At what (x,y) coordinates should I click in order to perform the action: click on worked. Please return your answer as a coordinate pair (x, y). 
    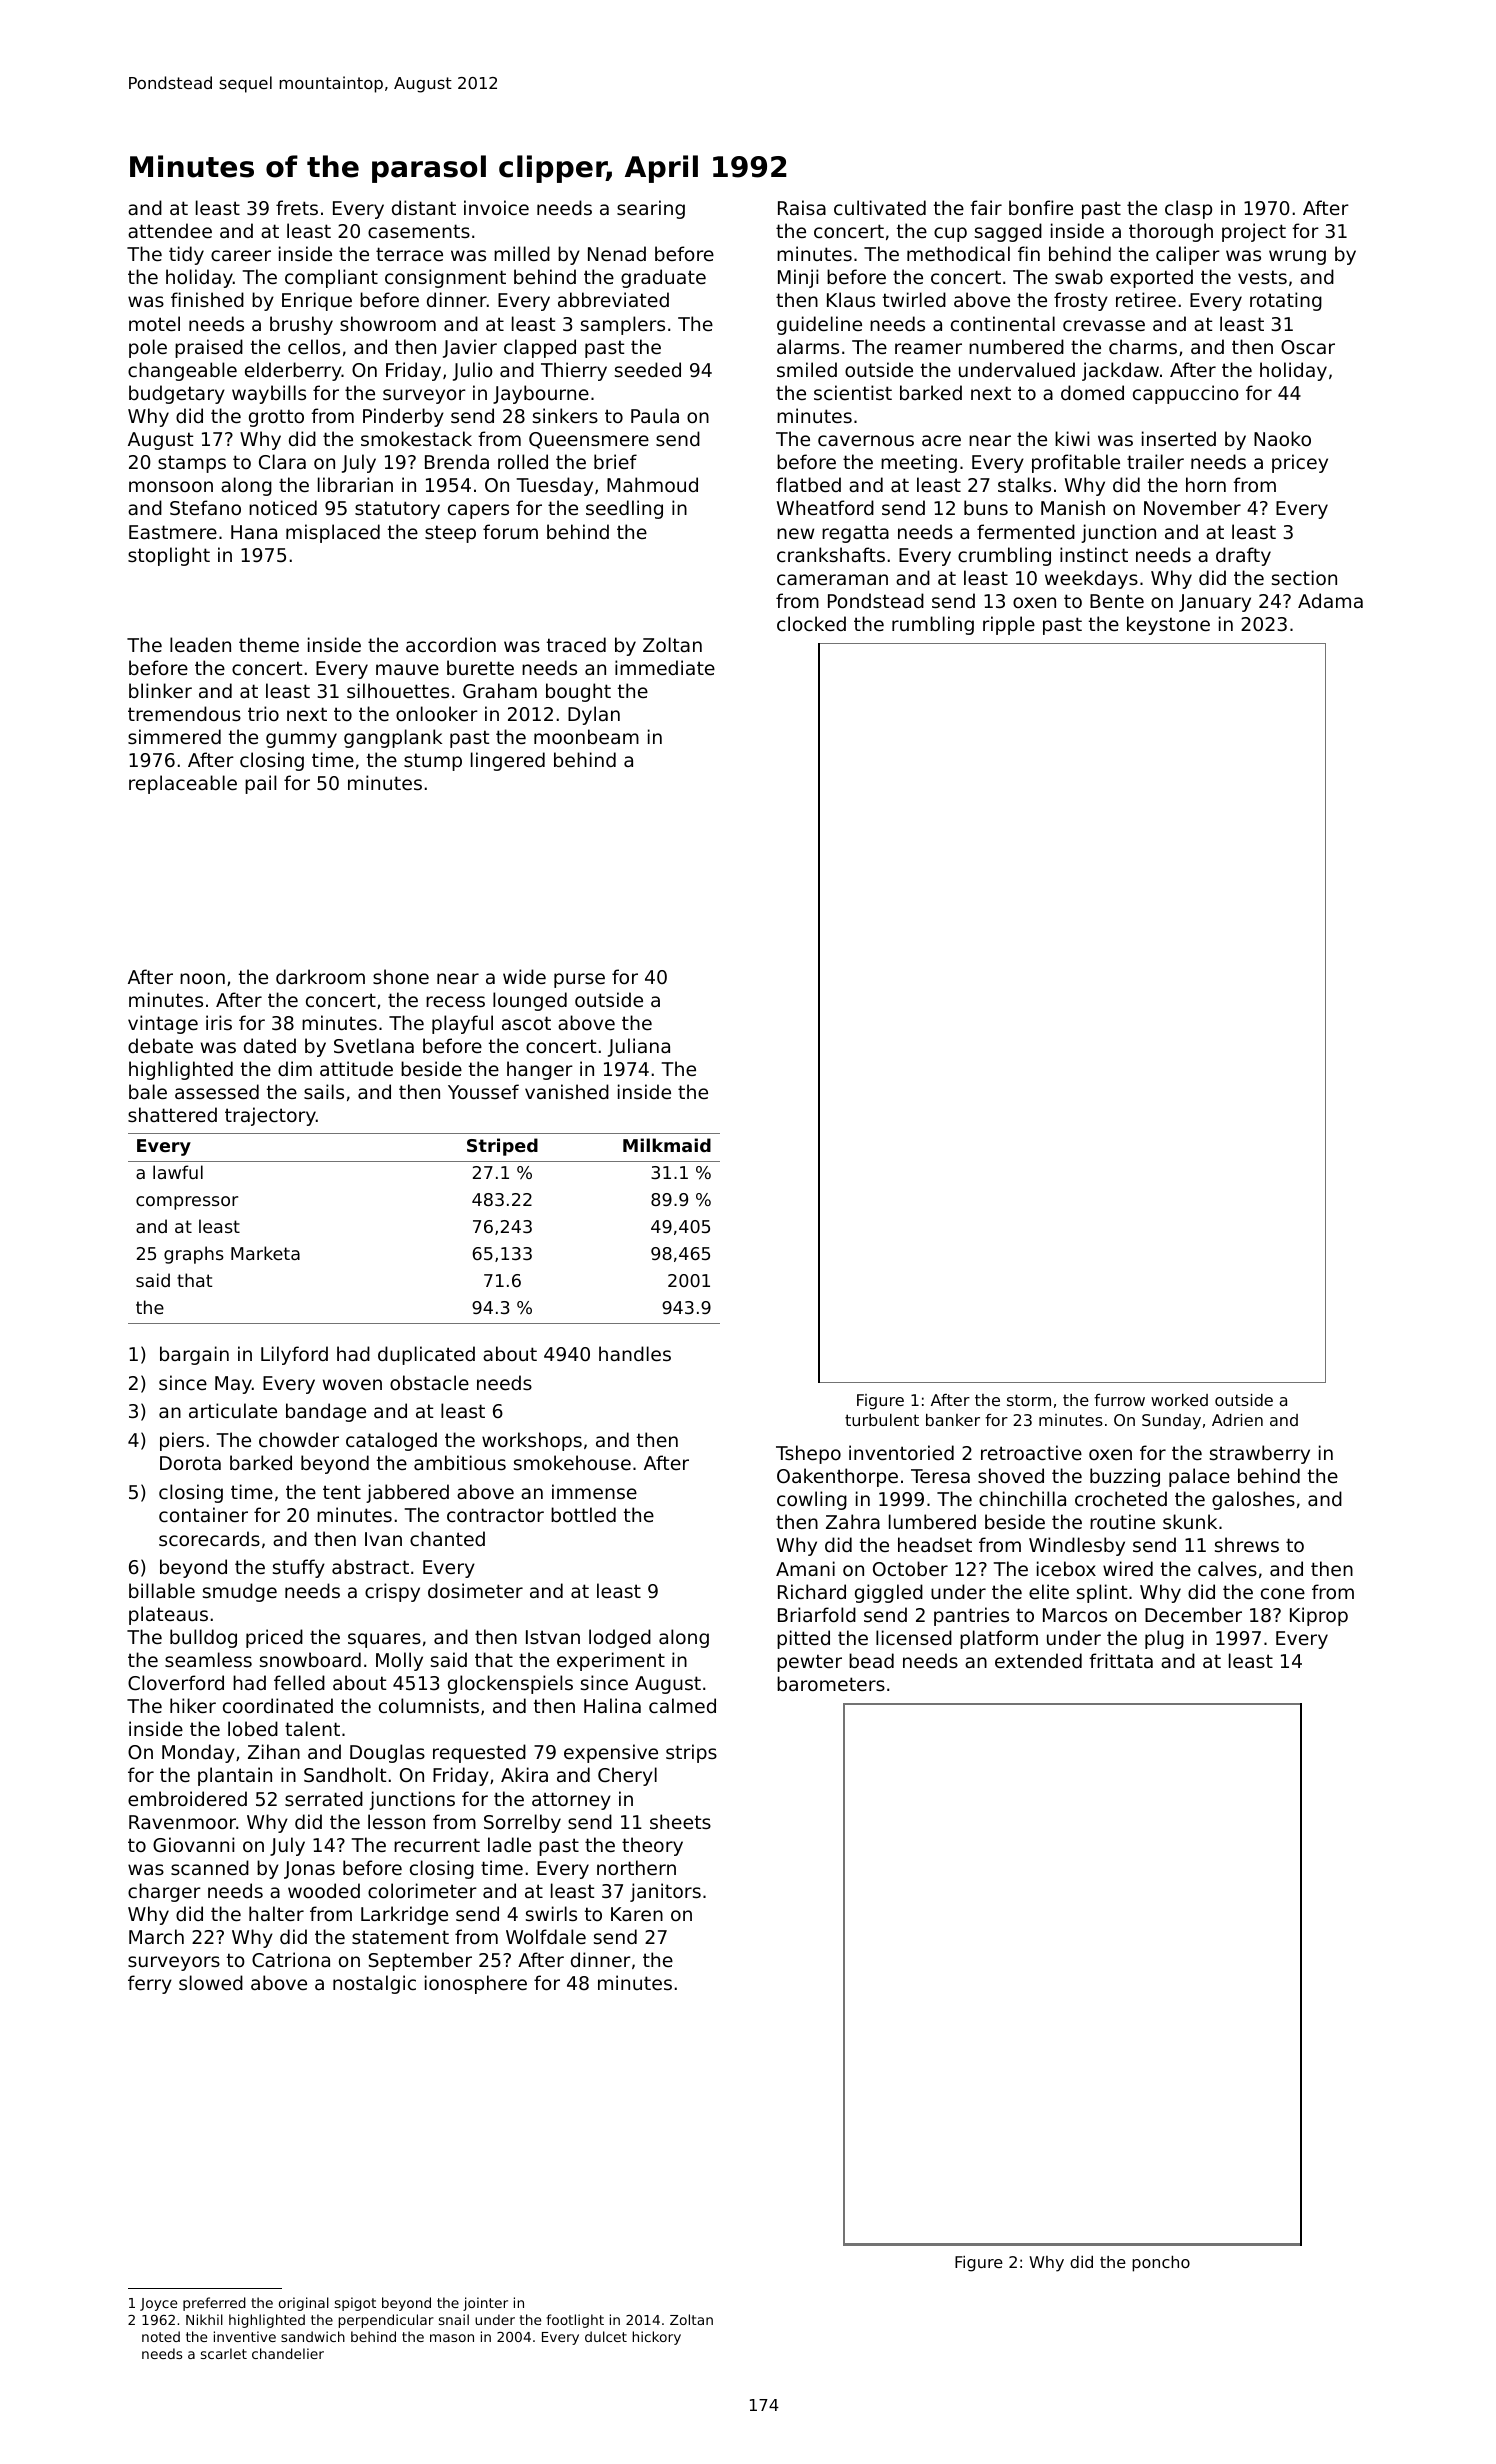
    Looking at the image, I should click on (1179, 1400).
